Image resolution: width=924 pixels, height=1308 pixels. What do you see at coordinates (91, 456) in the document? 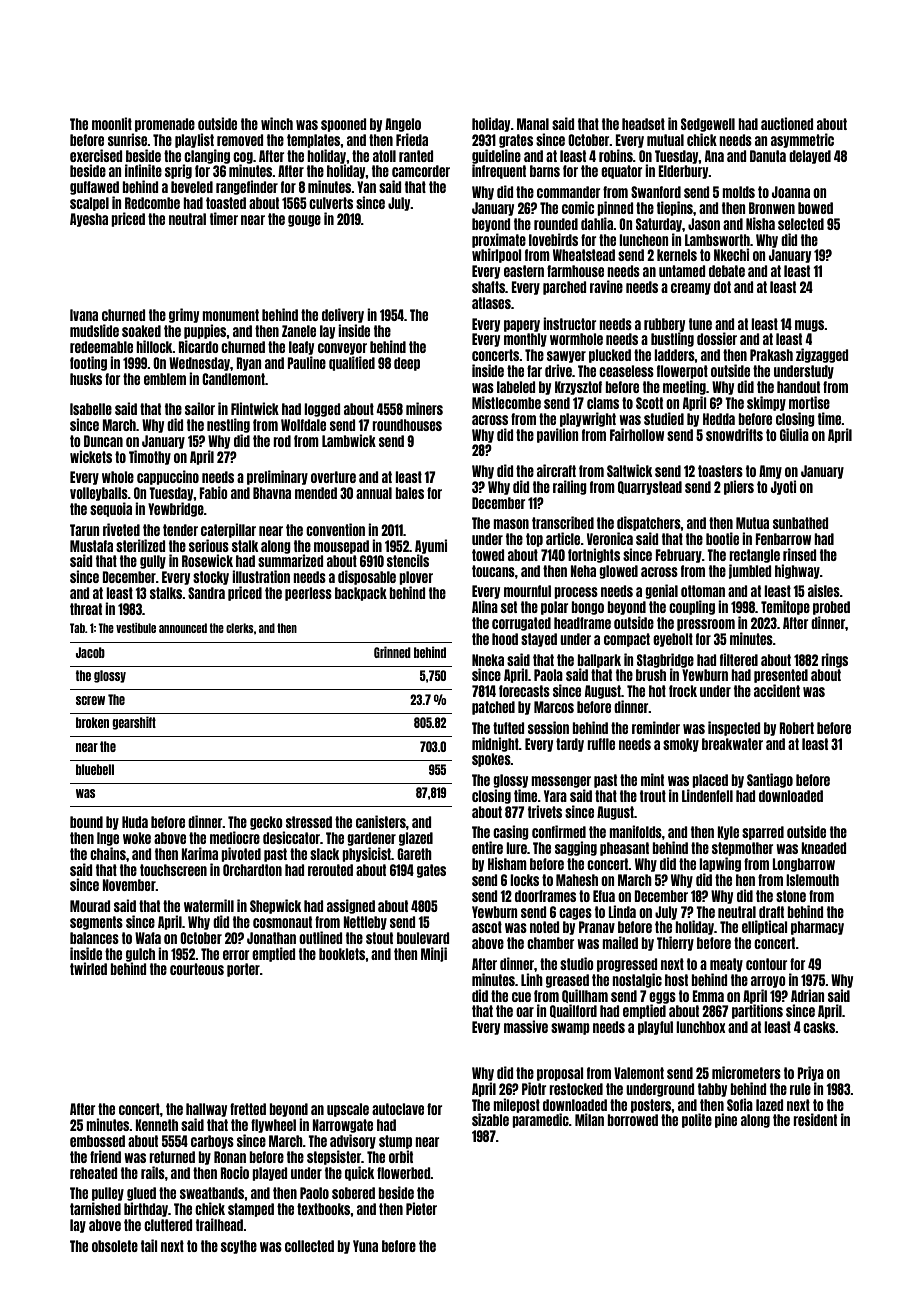
I see `wickets` at bounding box center [91, 456].
